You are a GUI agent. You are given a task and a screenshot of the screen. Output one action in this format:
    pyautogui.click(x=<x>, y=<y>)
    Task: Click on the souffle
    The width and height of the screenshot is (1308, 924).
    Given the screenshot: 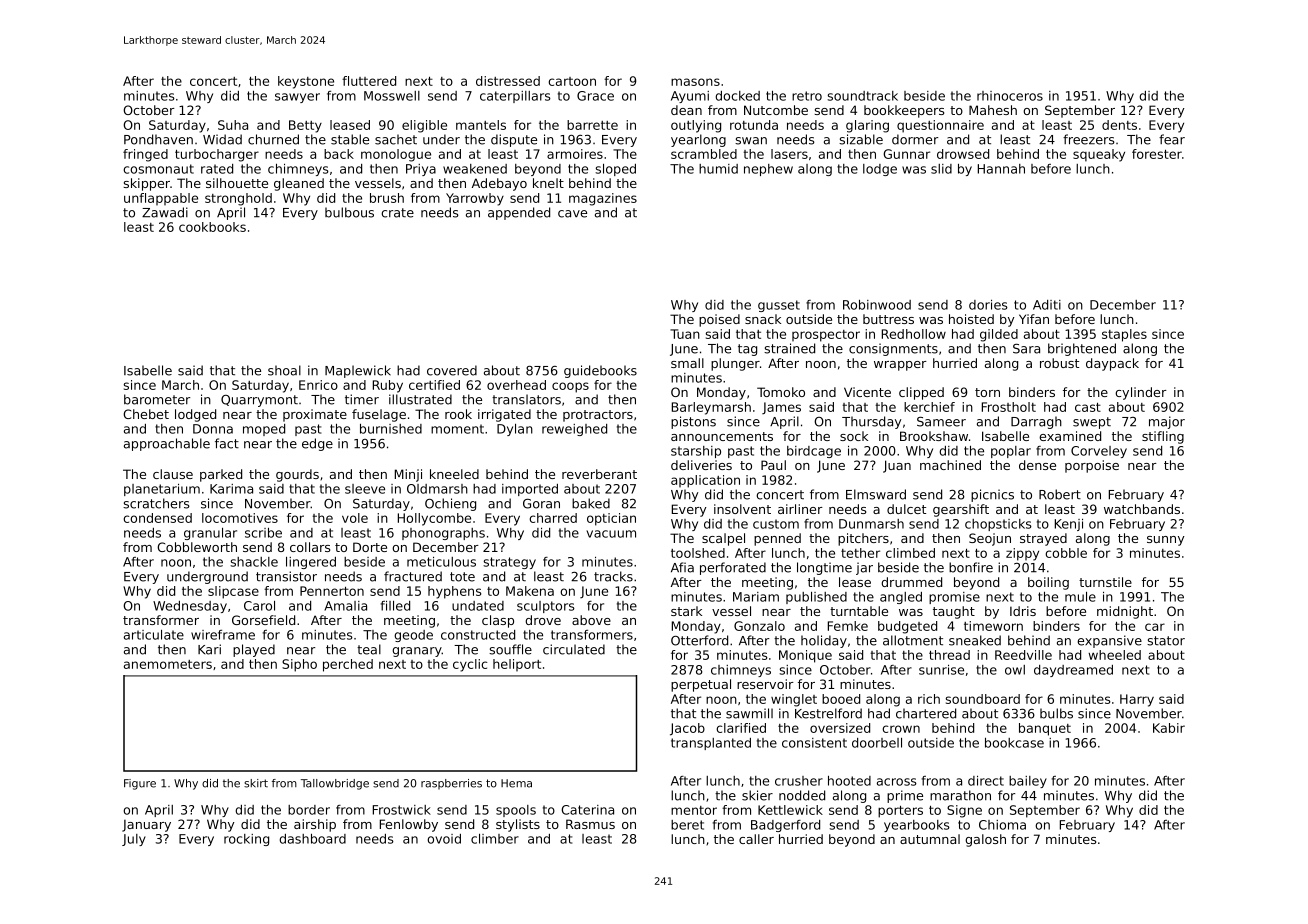 What is the action you would take?
    pyautogui.click(x=510, y=649)
